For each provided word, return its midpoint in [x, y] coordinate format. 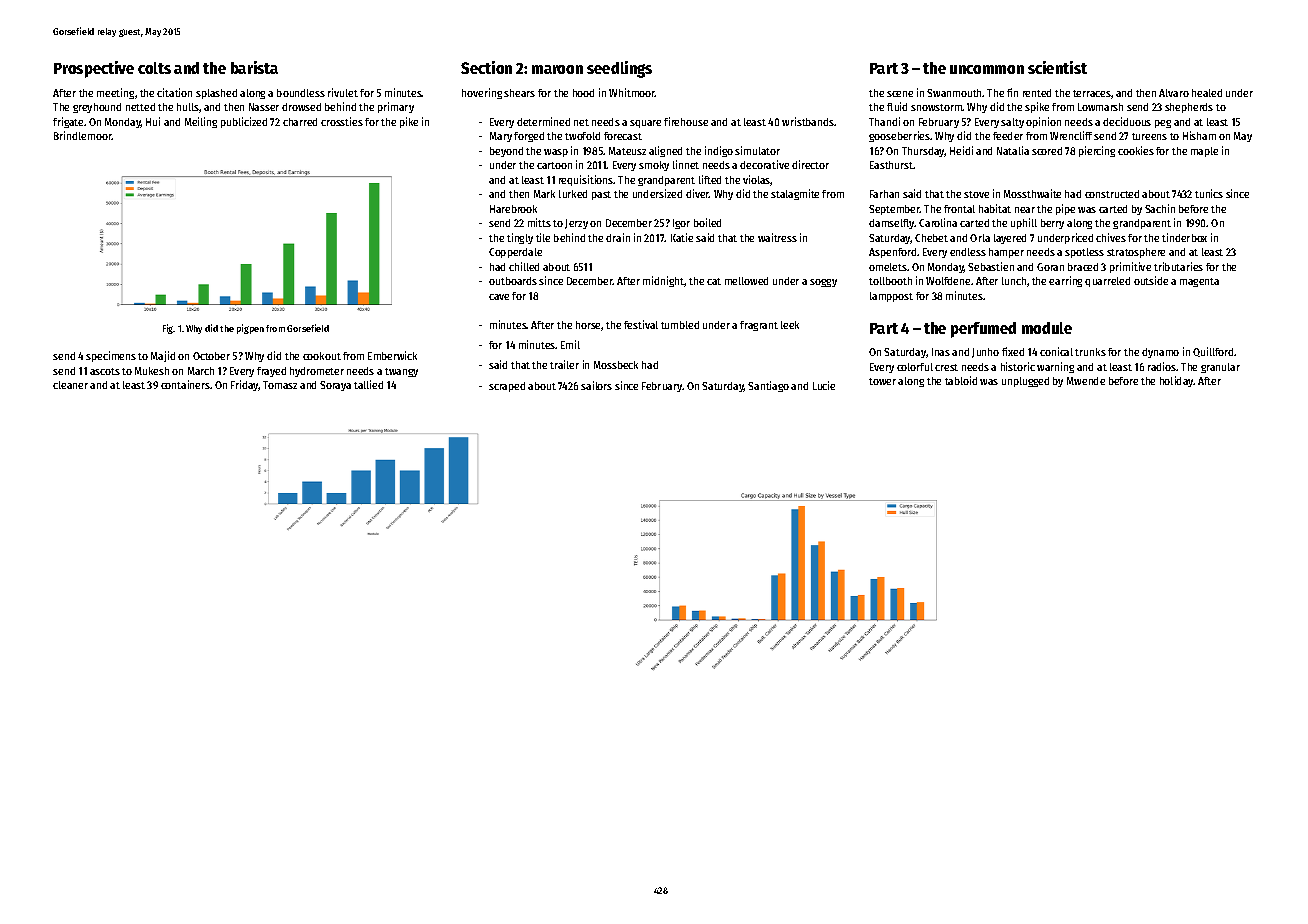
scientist [1057, 67]
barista [254, 67]
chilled [524, 266]
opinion [1043, 122]
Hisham [1199, 135]
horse [589, 326]
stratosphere [1136, 253]
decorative [764, 164]
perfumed [983, 330]
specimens [111, 356]
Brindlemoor [83, 135]
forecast [623, 136]
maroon [557, 69]
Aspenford [892, 253]
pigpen [250, 329]
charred [300, 122]
